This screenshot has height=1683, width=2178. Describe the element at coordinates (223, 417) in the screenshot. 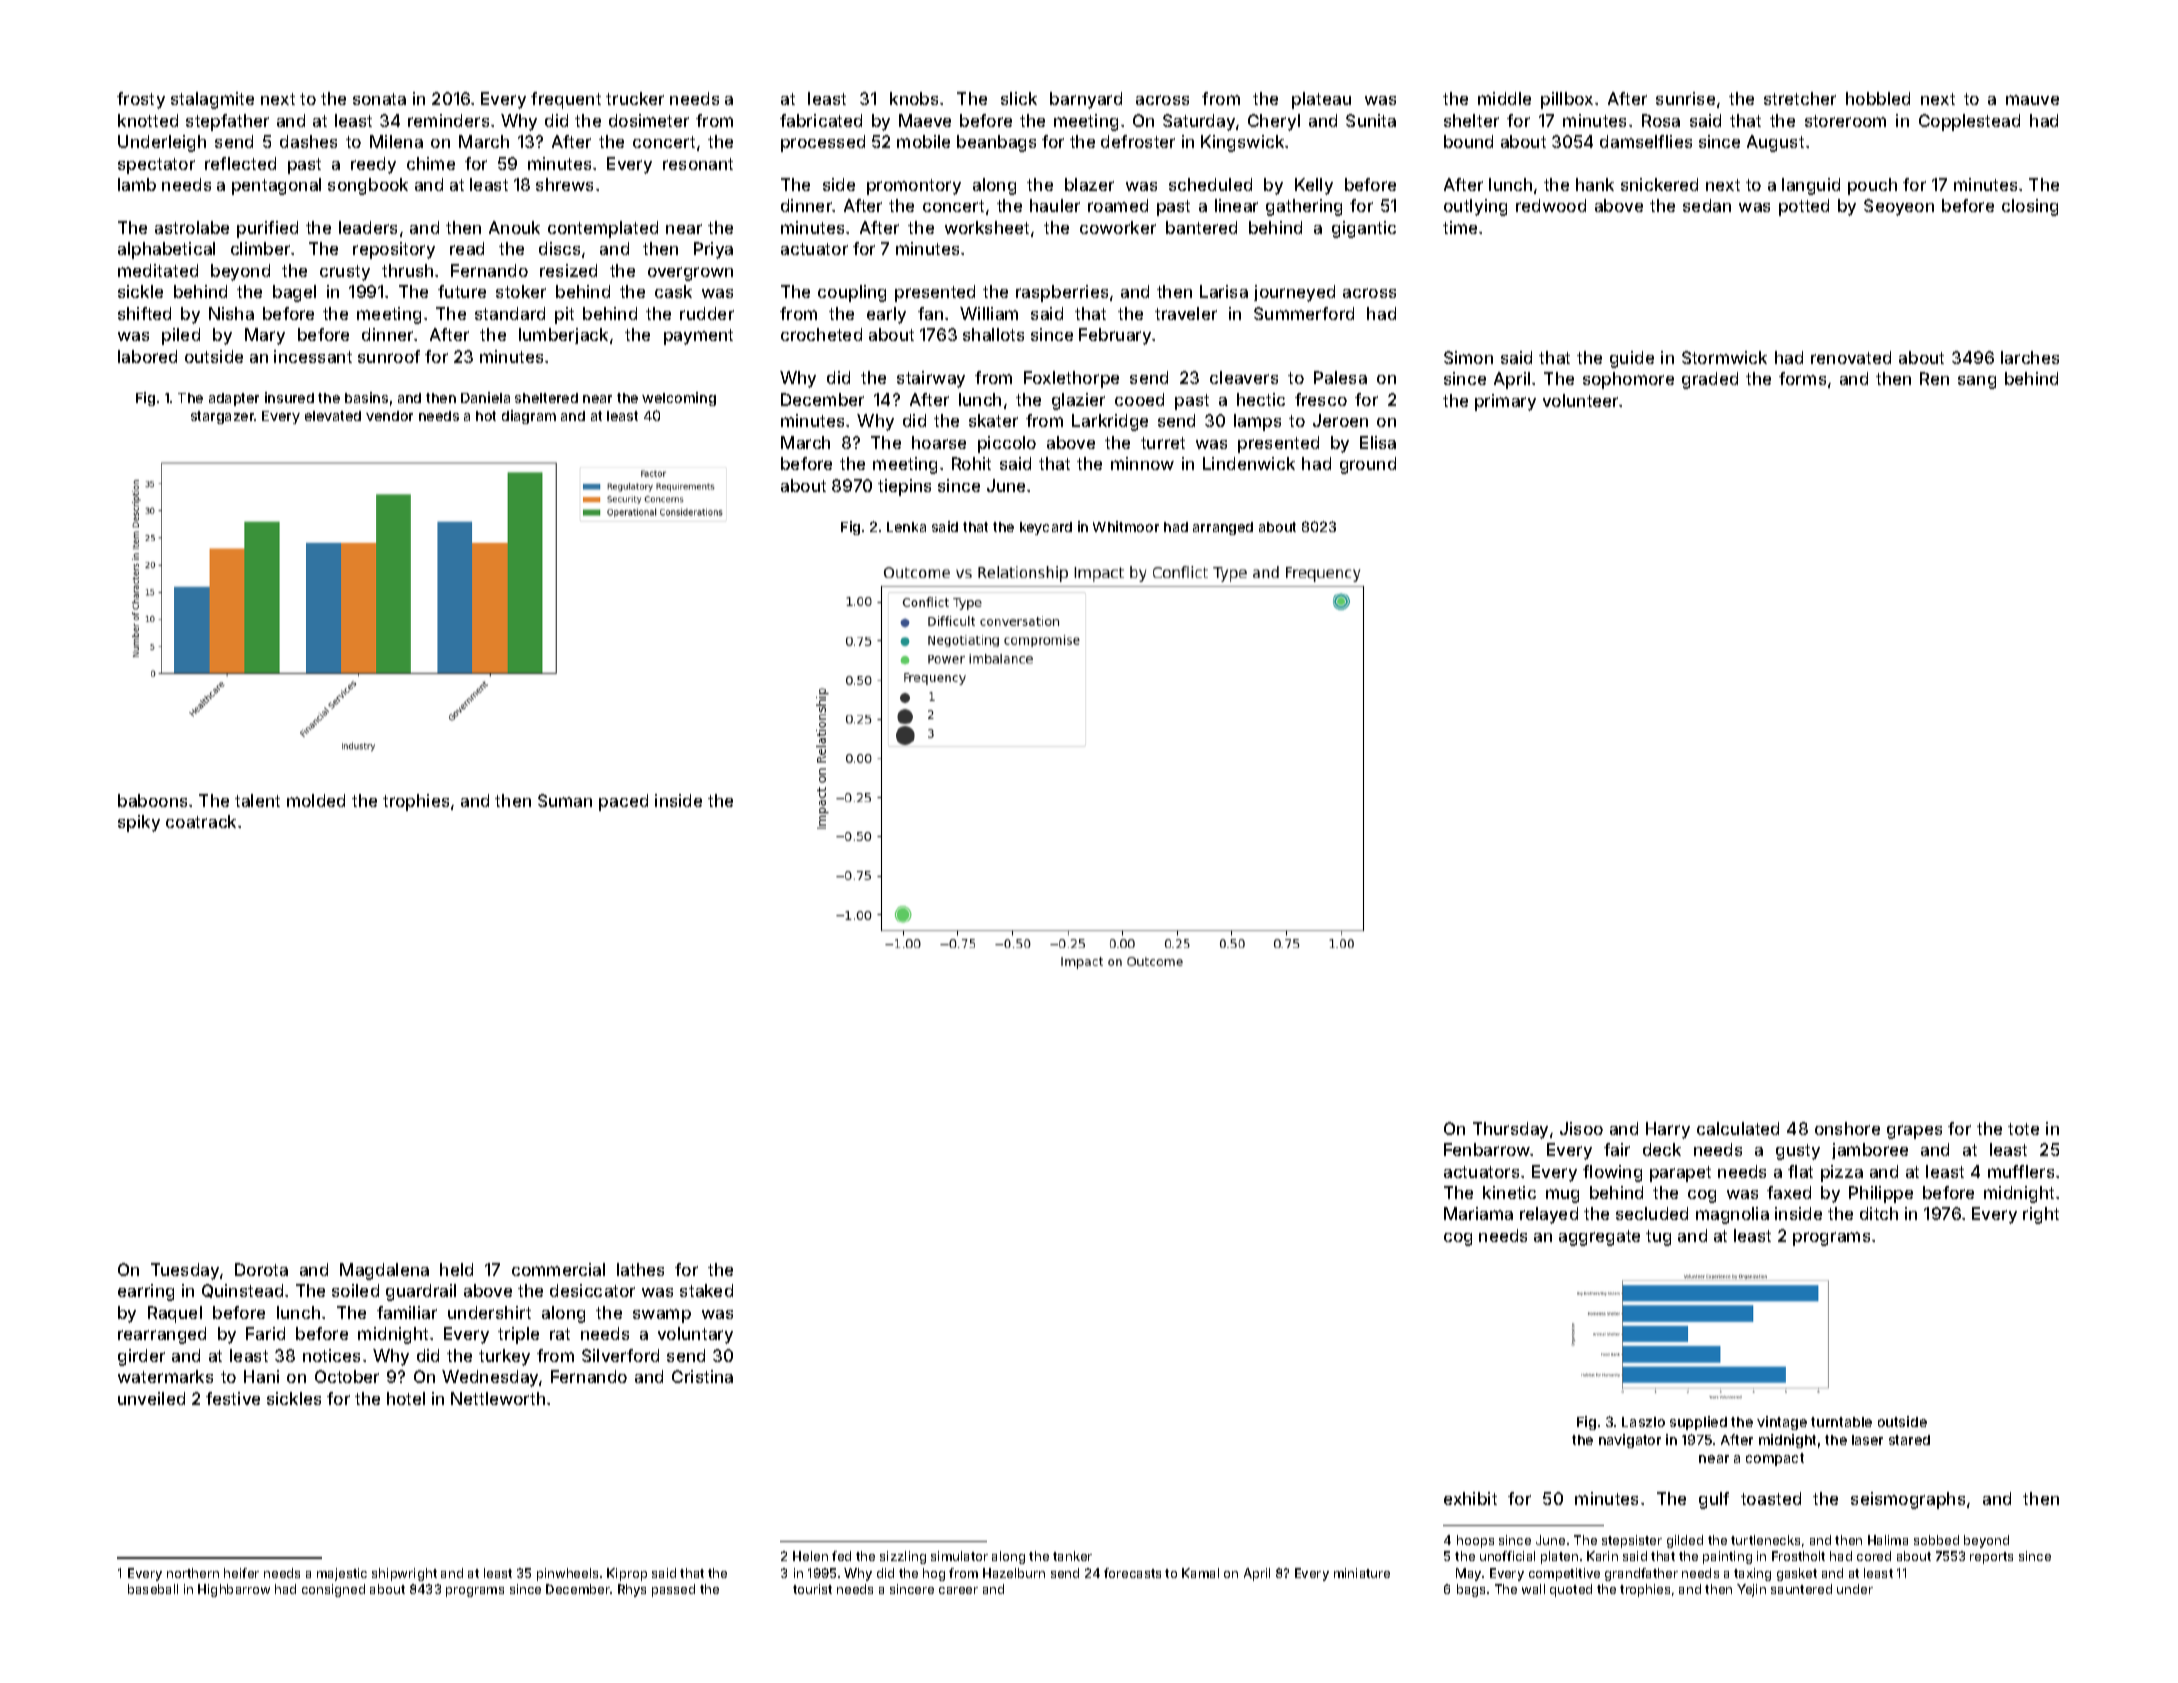

I see `stargazer` at that location.
